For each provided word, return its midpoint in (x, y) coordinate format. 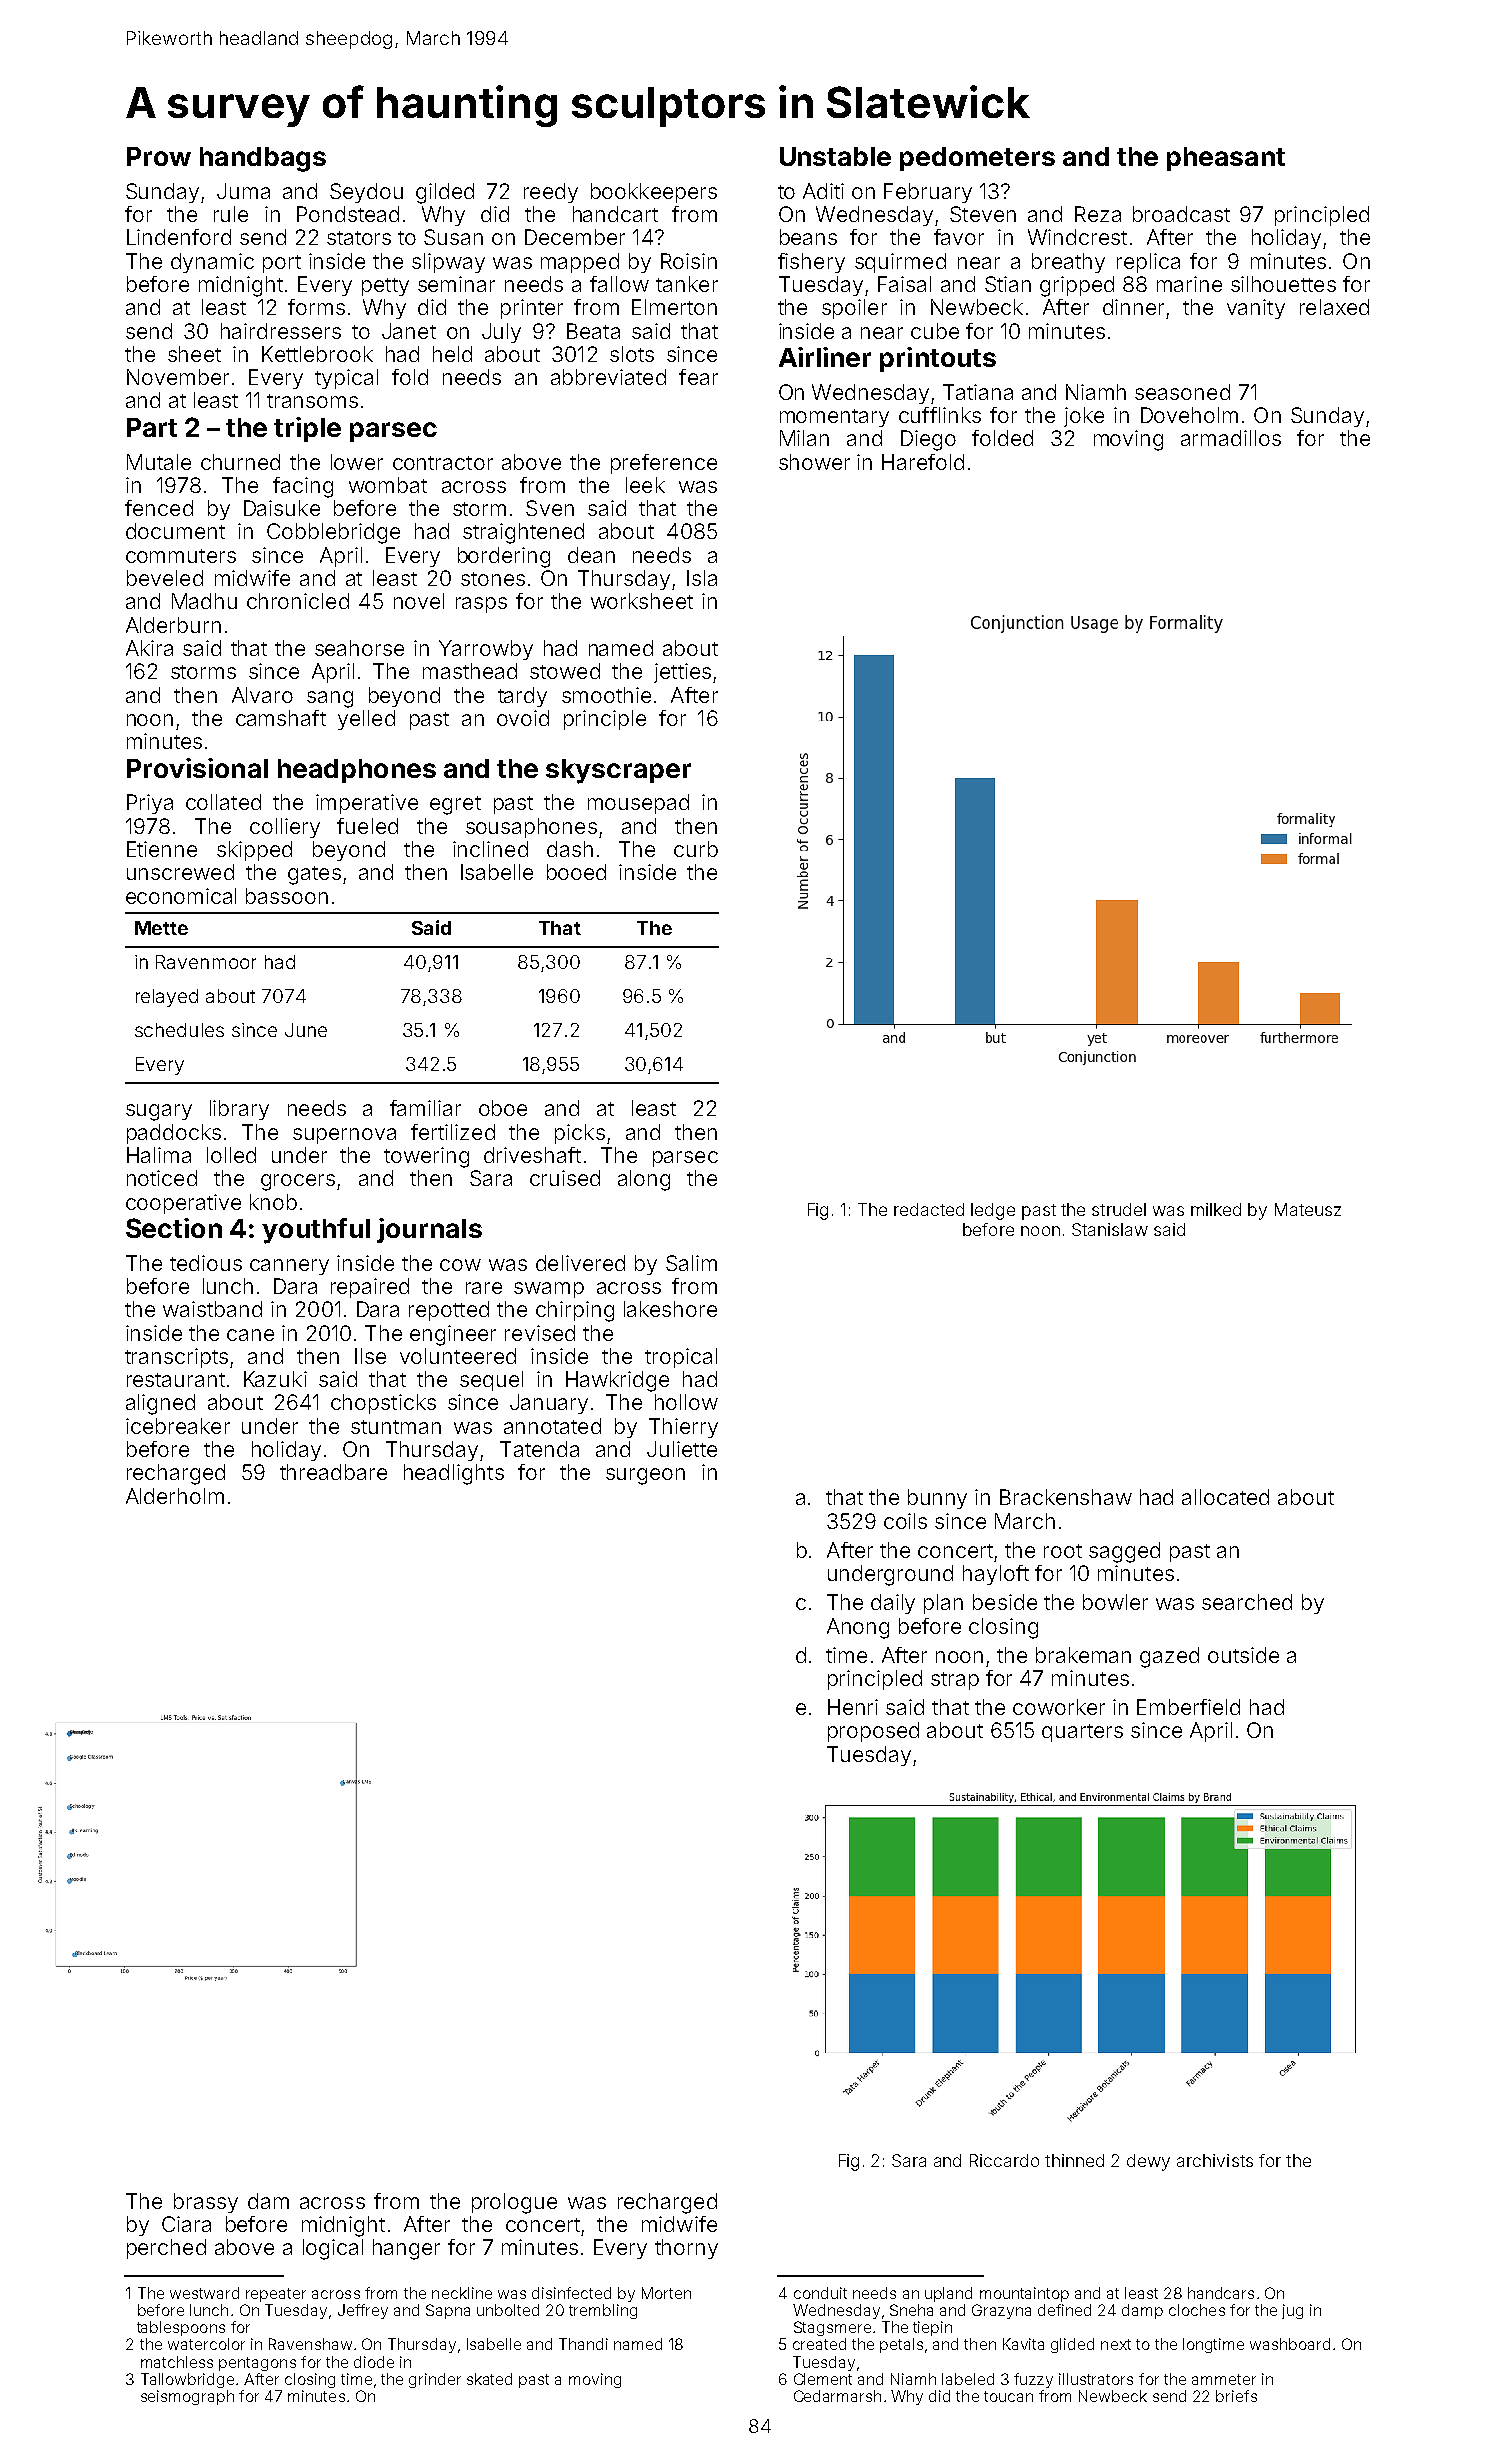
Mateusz (1308, 1209)
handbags (263, 159)
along (644, 1180)
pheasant (1226, 159)
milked (1216, 1209)
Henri (853, 1707)
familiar (425, 1108)
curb (696, 849)
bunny (937, 1499)
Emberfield (1188, 1707)
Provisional (197, 768)
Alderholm (175, 1496)
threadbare (333, 1472)
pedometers (977, 159)
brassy (206, 2203)
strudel (1119, 1209)
